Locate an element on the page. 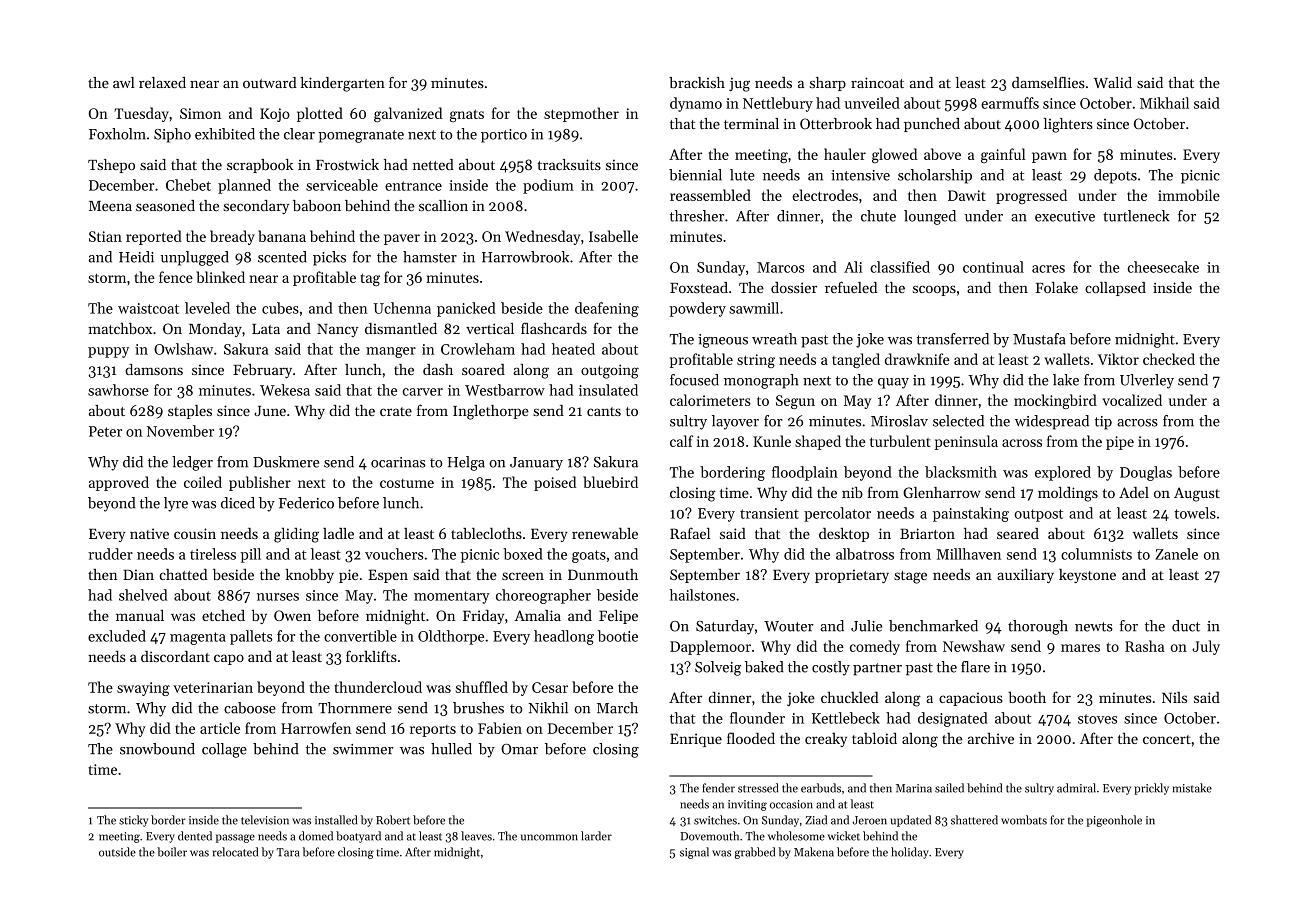 The width and height of the page is (1308, 924). Owlshaw is located at coordinates (183, 349).
